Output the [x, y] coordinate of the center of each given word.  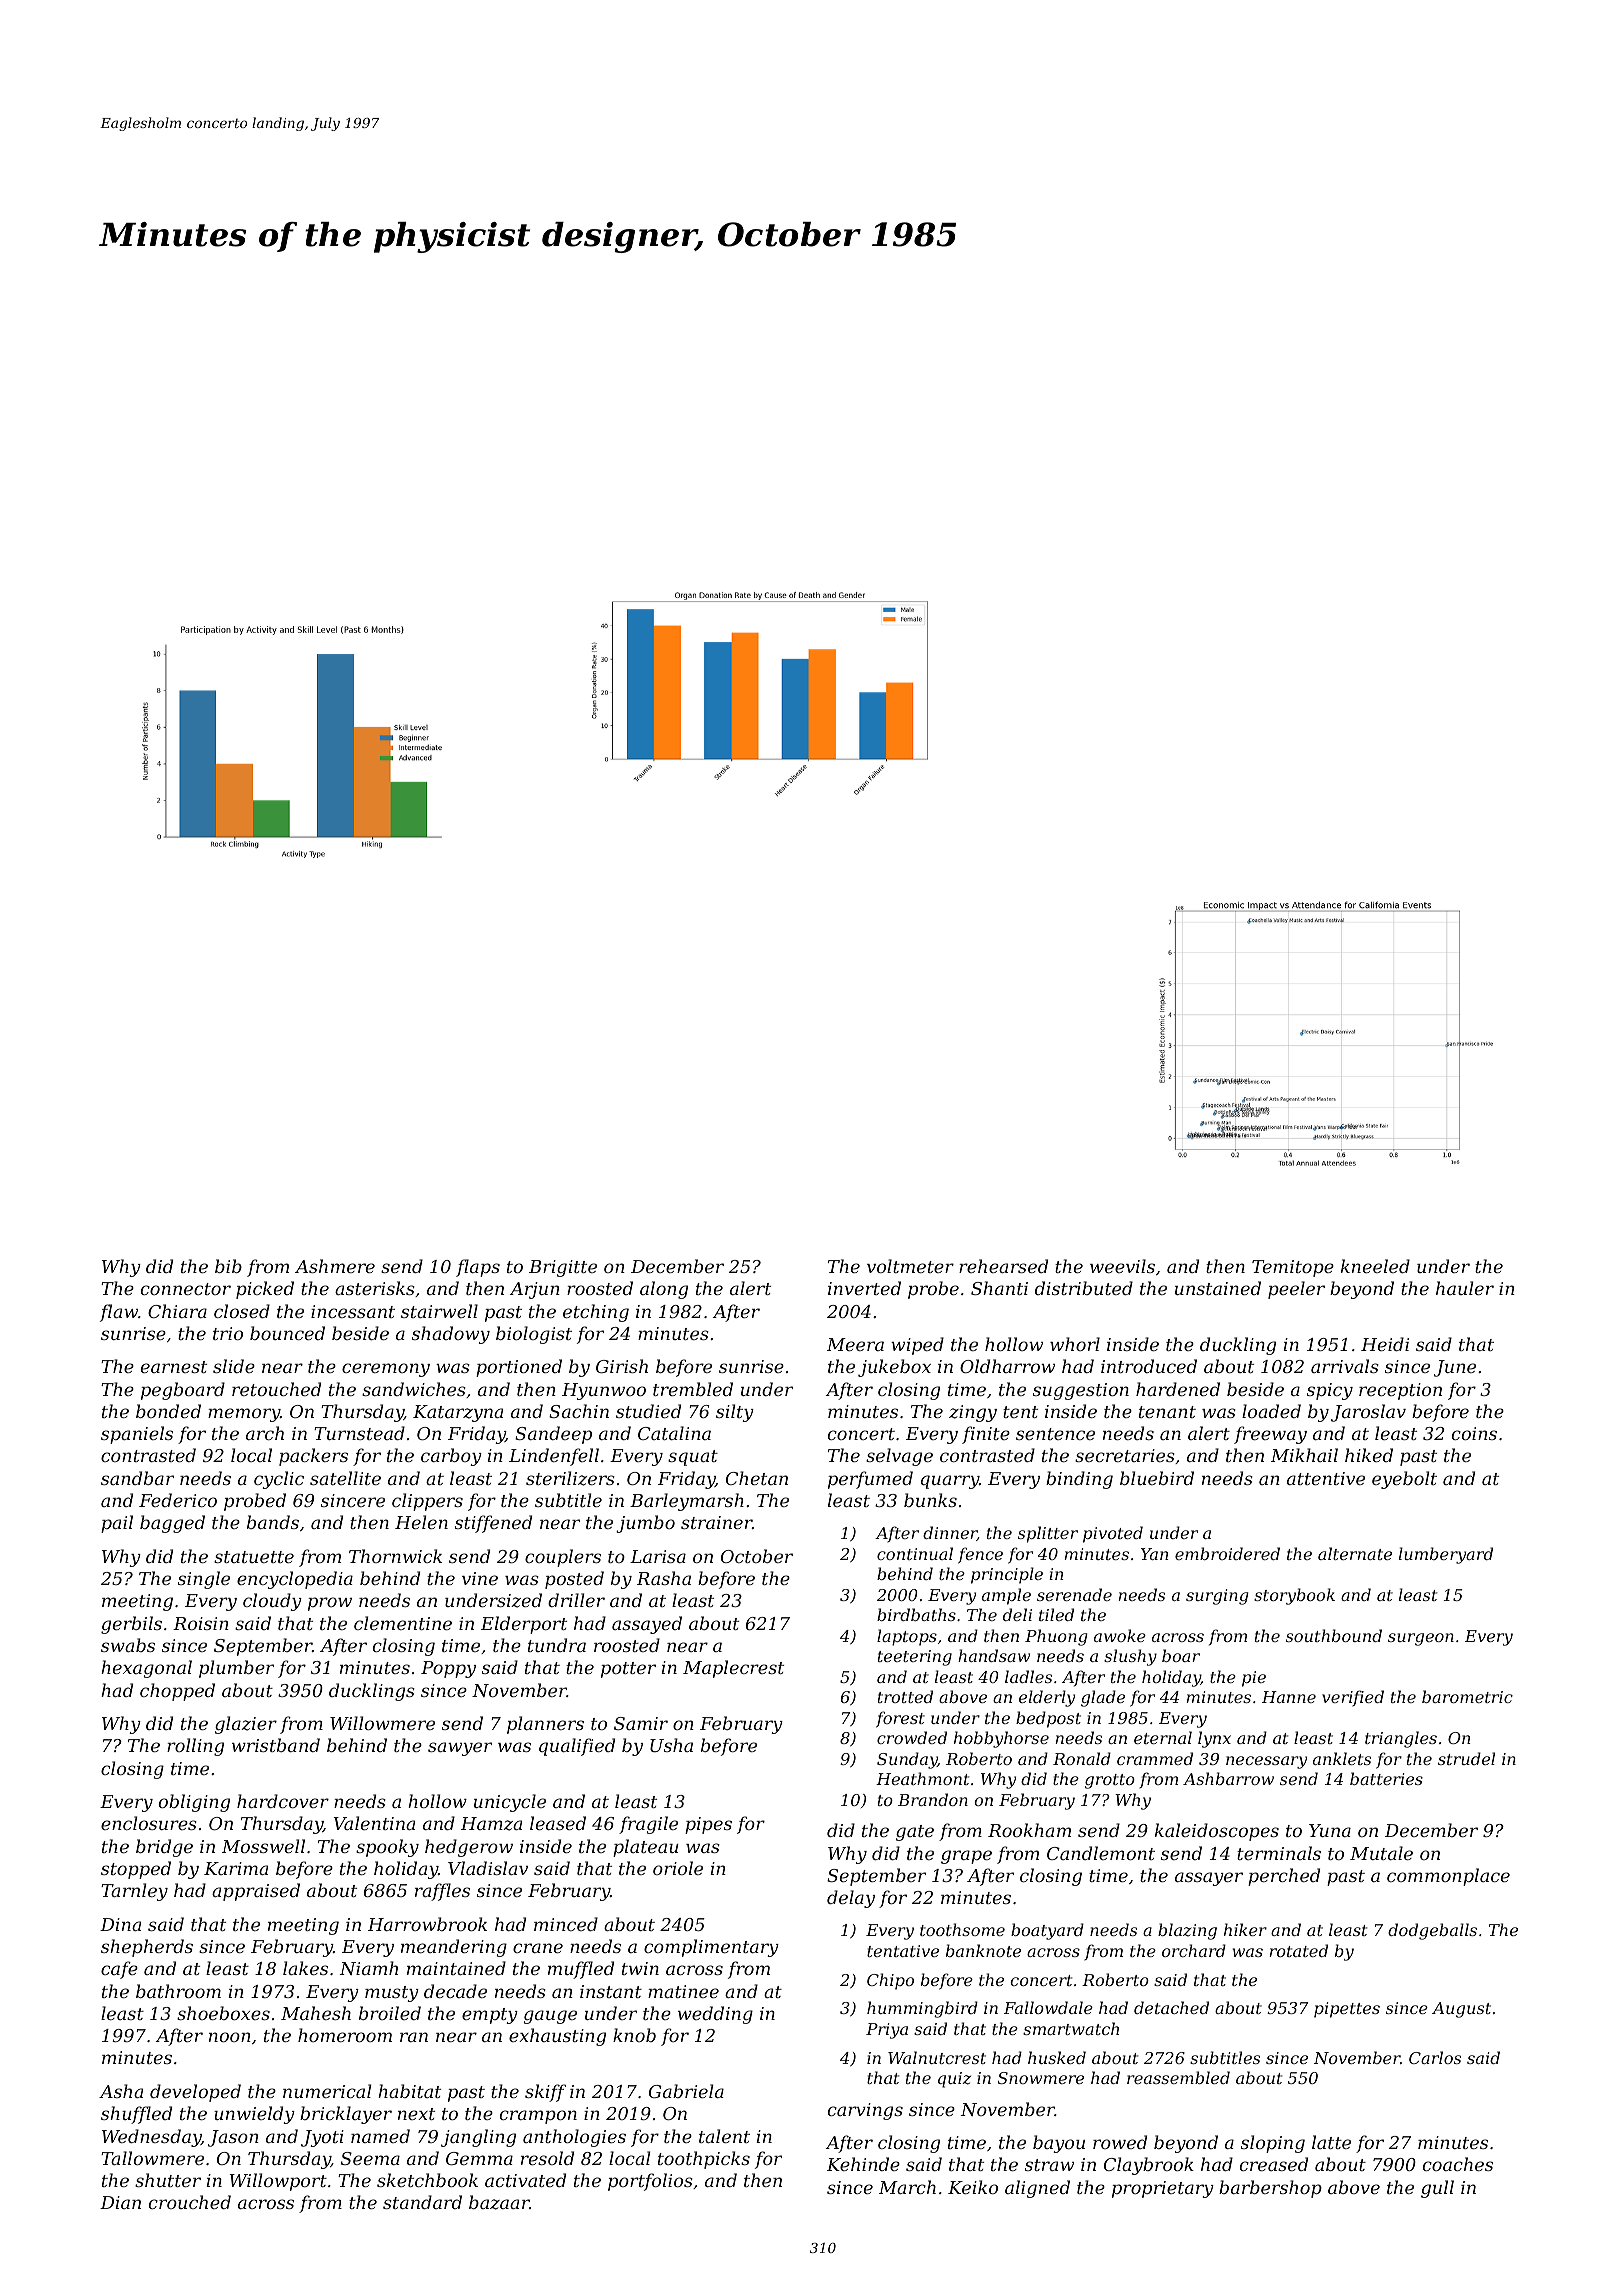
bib [228, 1266]
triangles [1401, 1739]
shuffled [136, 2115]
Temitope [1293, 1268]
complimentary [711, 1948]
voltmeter [910, 1266]
